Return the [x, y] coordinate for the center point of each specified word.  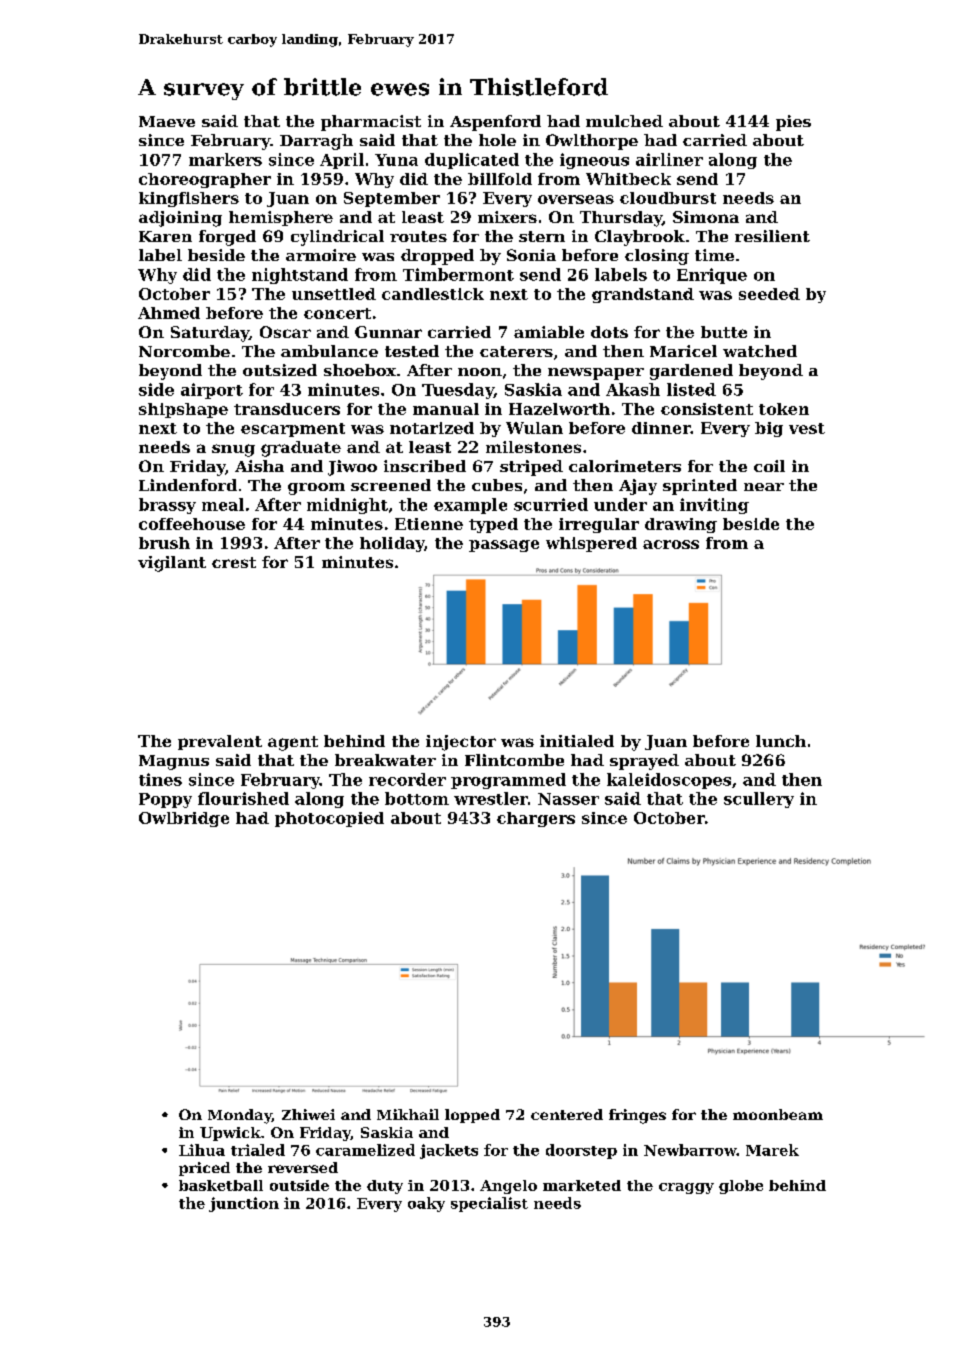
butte [724, 332]
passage [504, 546]
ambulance [329, 351]
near [764, 487]
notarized [432, 428]
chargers [536, 819]
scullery [759, 800]
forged [227, 238]
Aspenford [495, 123]
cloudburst [668, 198]
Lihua [202, 1150]
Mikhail [408, 1114]
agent [293, 743]
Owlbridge [184, 819]
